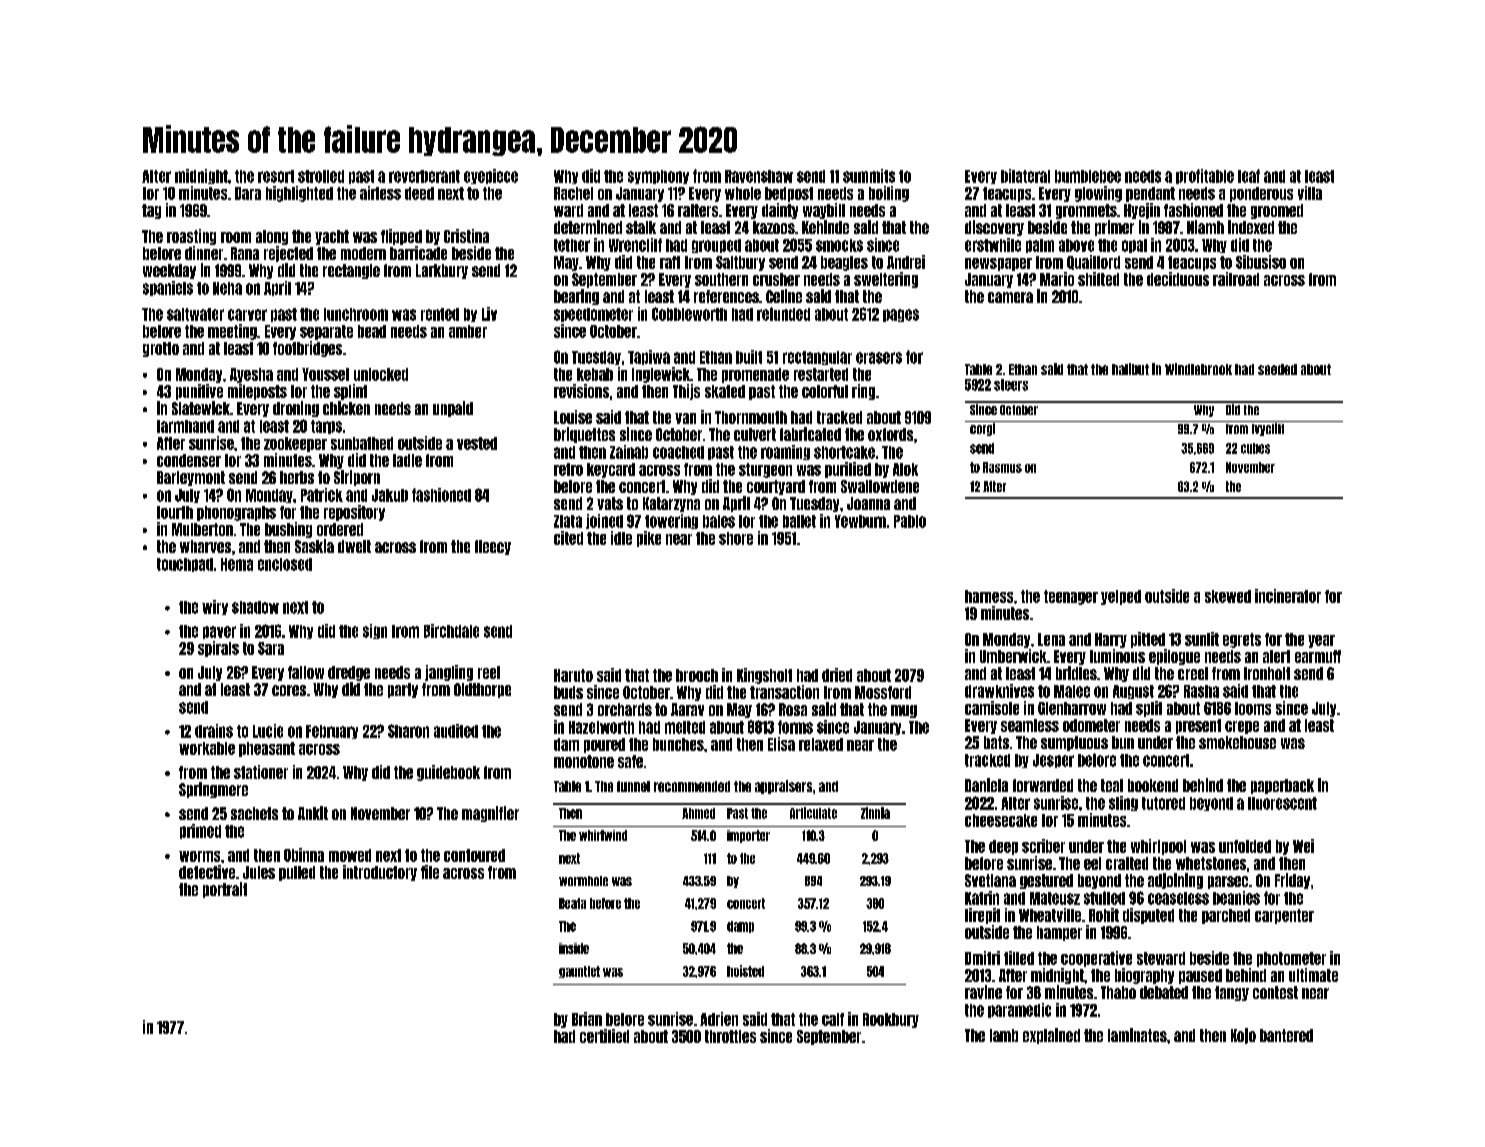 The height and width of the document is (1147, 1485). Describe the element at coordinates (1104, 898) in the document. I see `stuffed` at that location.
